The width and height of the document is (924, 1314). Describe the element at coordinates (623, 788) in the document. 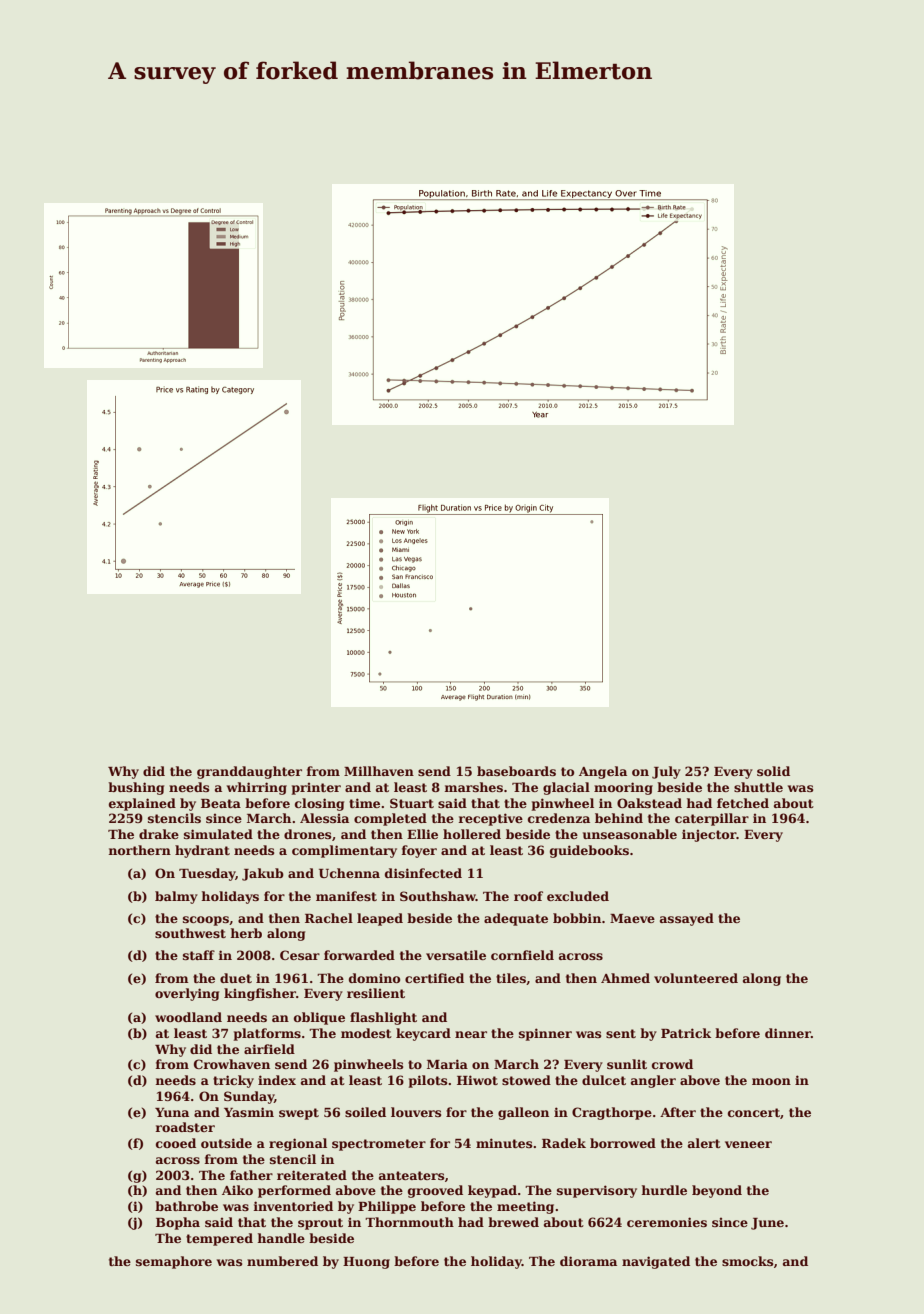

I see `mooring` at that location.
